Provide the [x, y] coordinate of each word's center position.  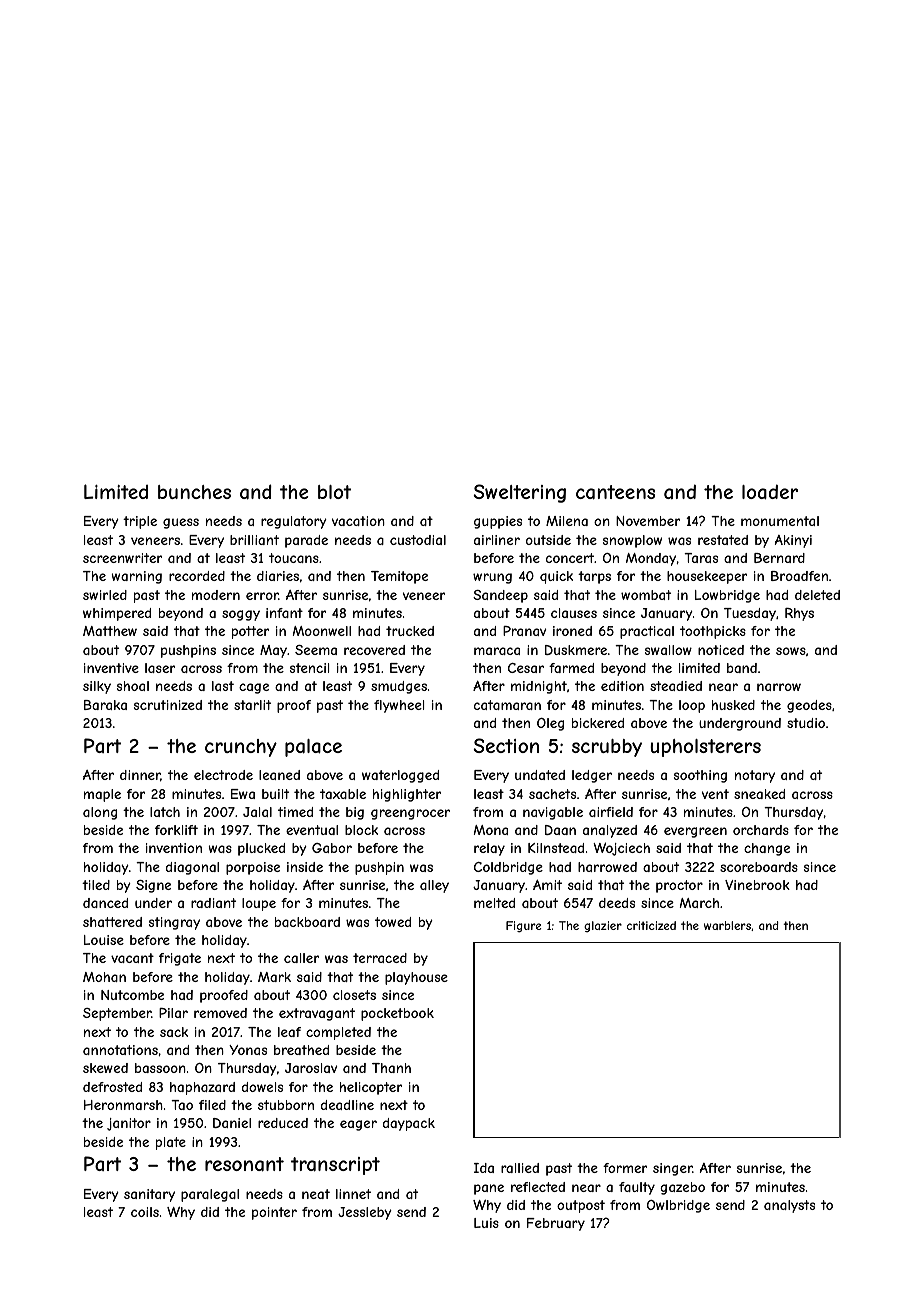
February [556, 1224]
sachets [552, 794]
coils [145, 1212]
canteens [615, 492]
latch [165, 812]
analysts [789, 1206]
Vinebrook [757, 885]
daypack [409, 1124]
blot [334, 492]
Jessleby [365, 1213]
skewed [105, 1068]
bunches [194, 492]
